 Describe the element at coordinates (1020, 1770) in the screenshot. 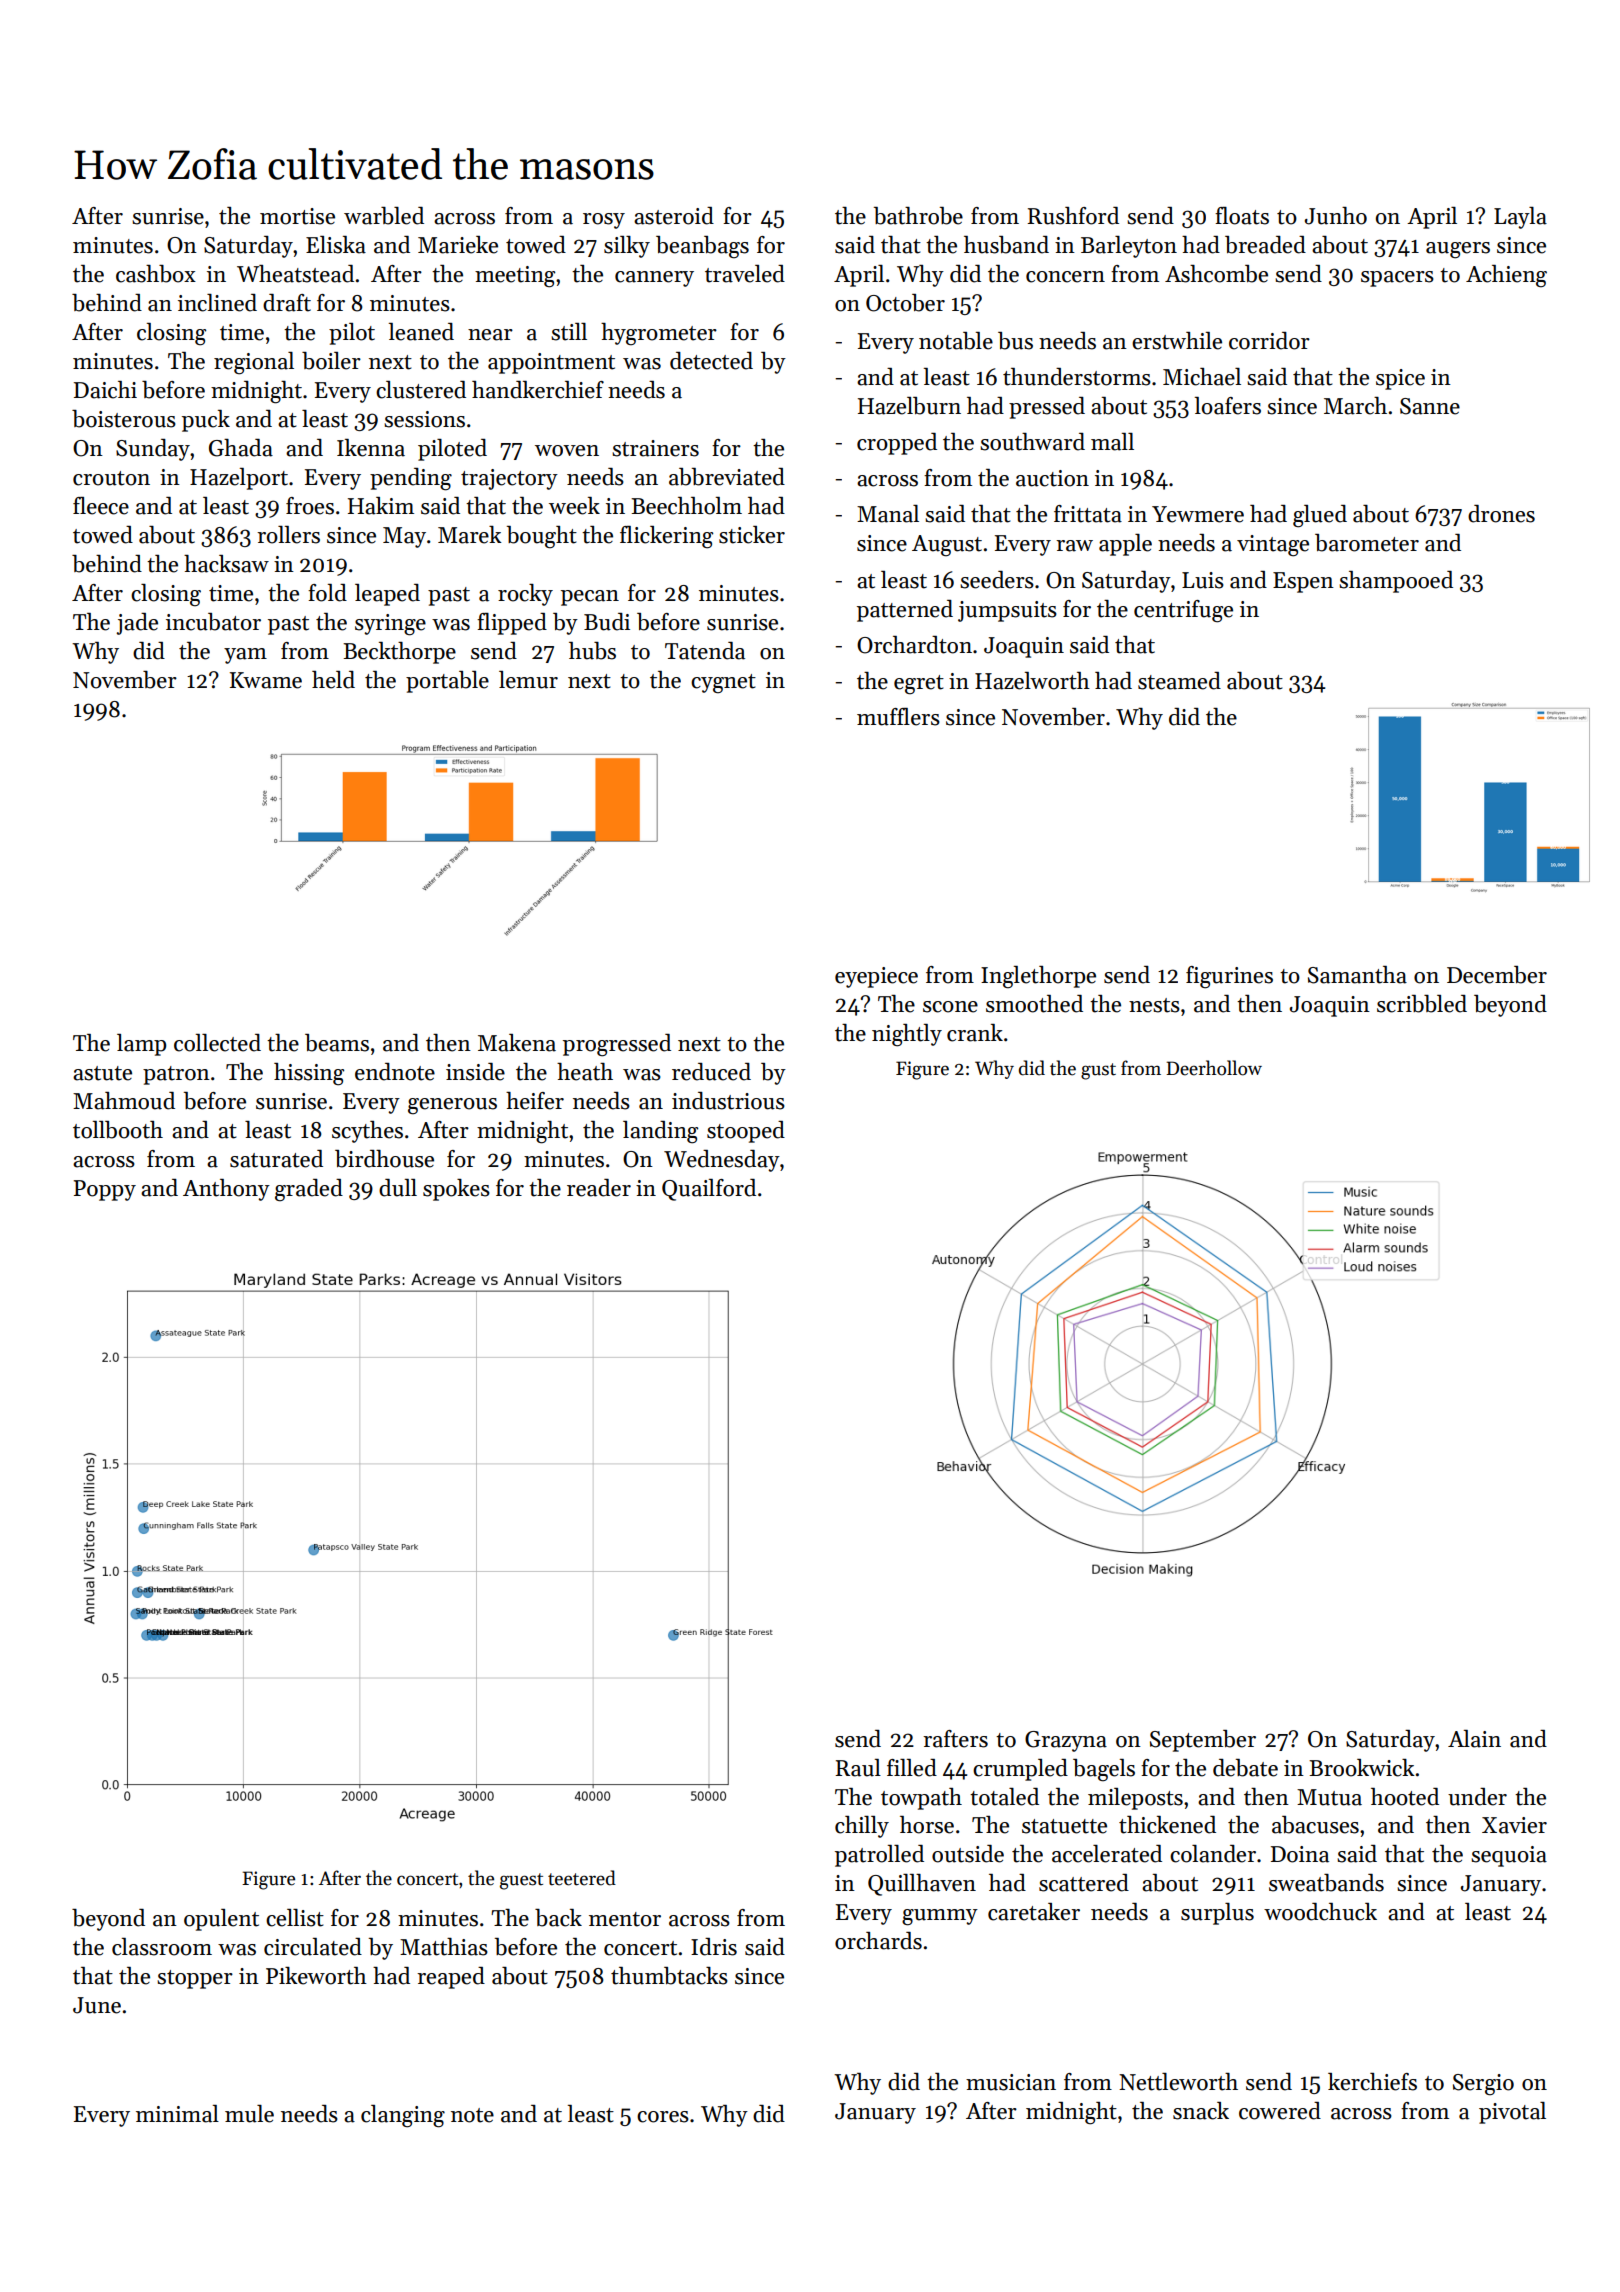

I see `crumpled` at that location.
